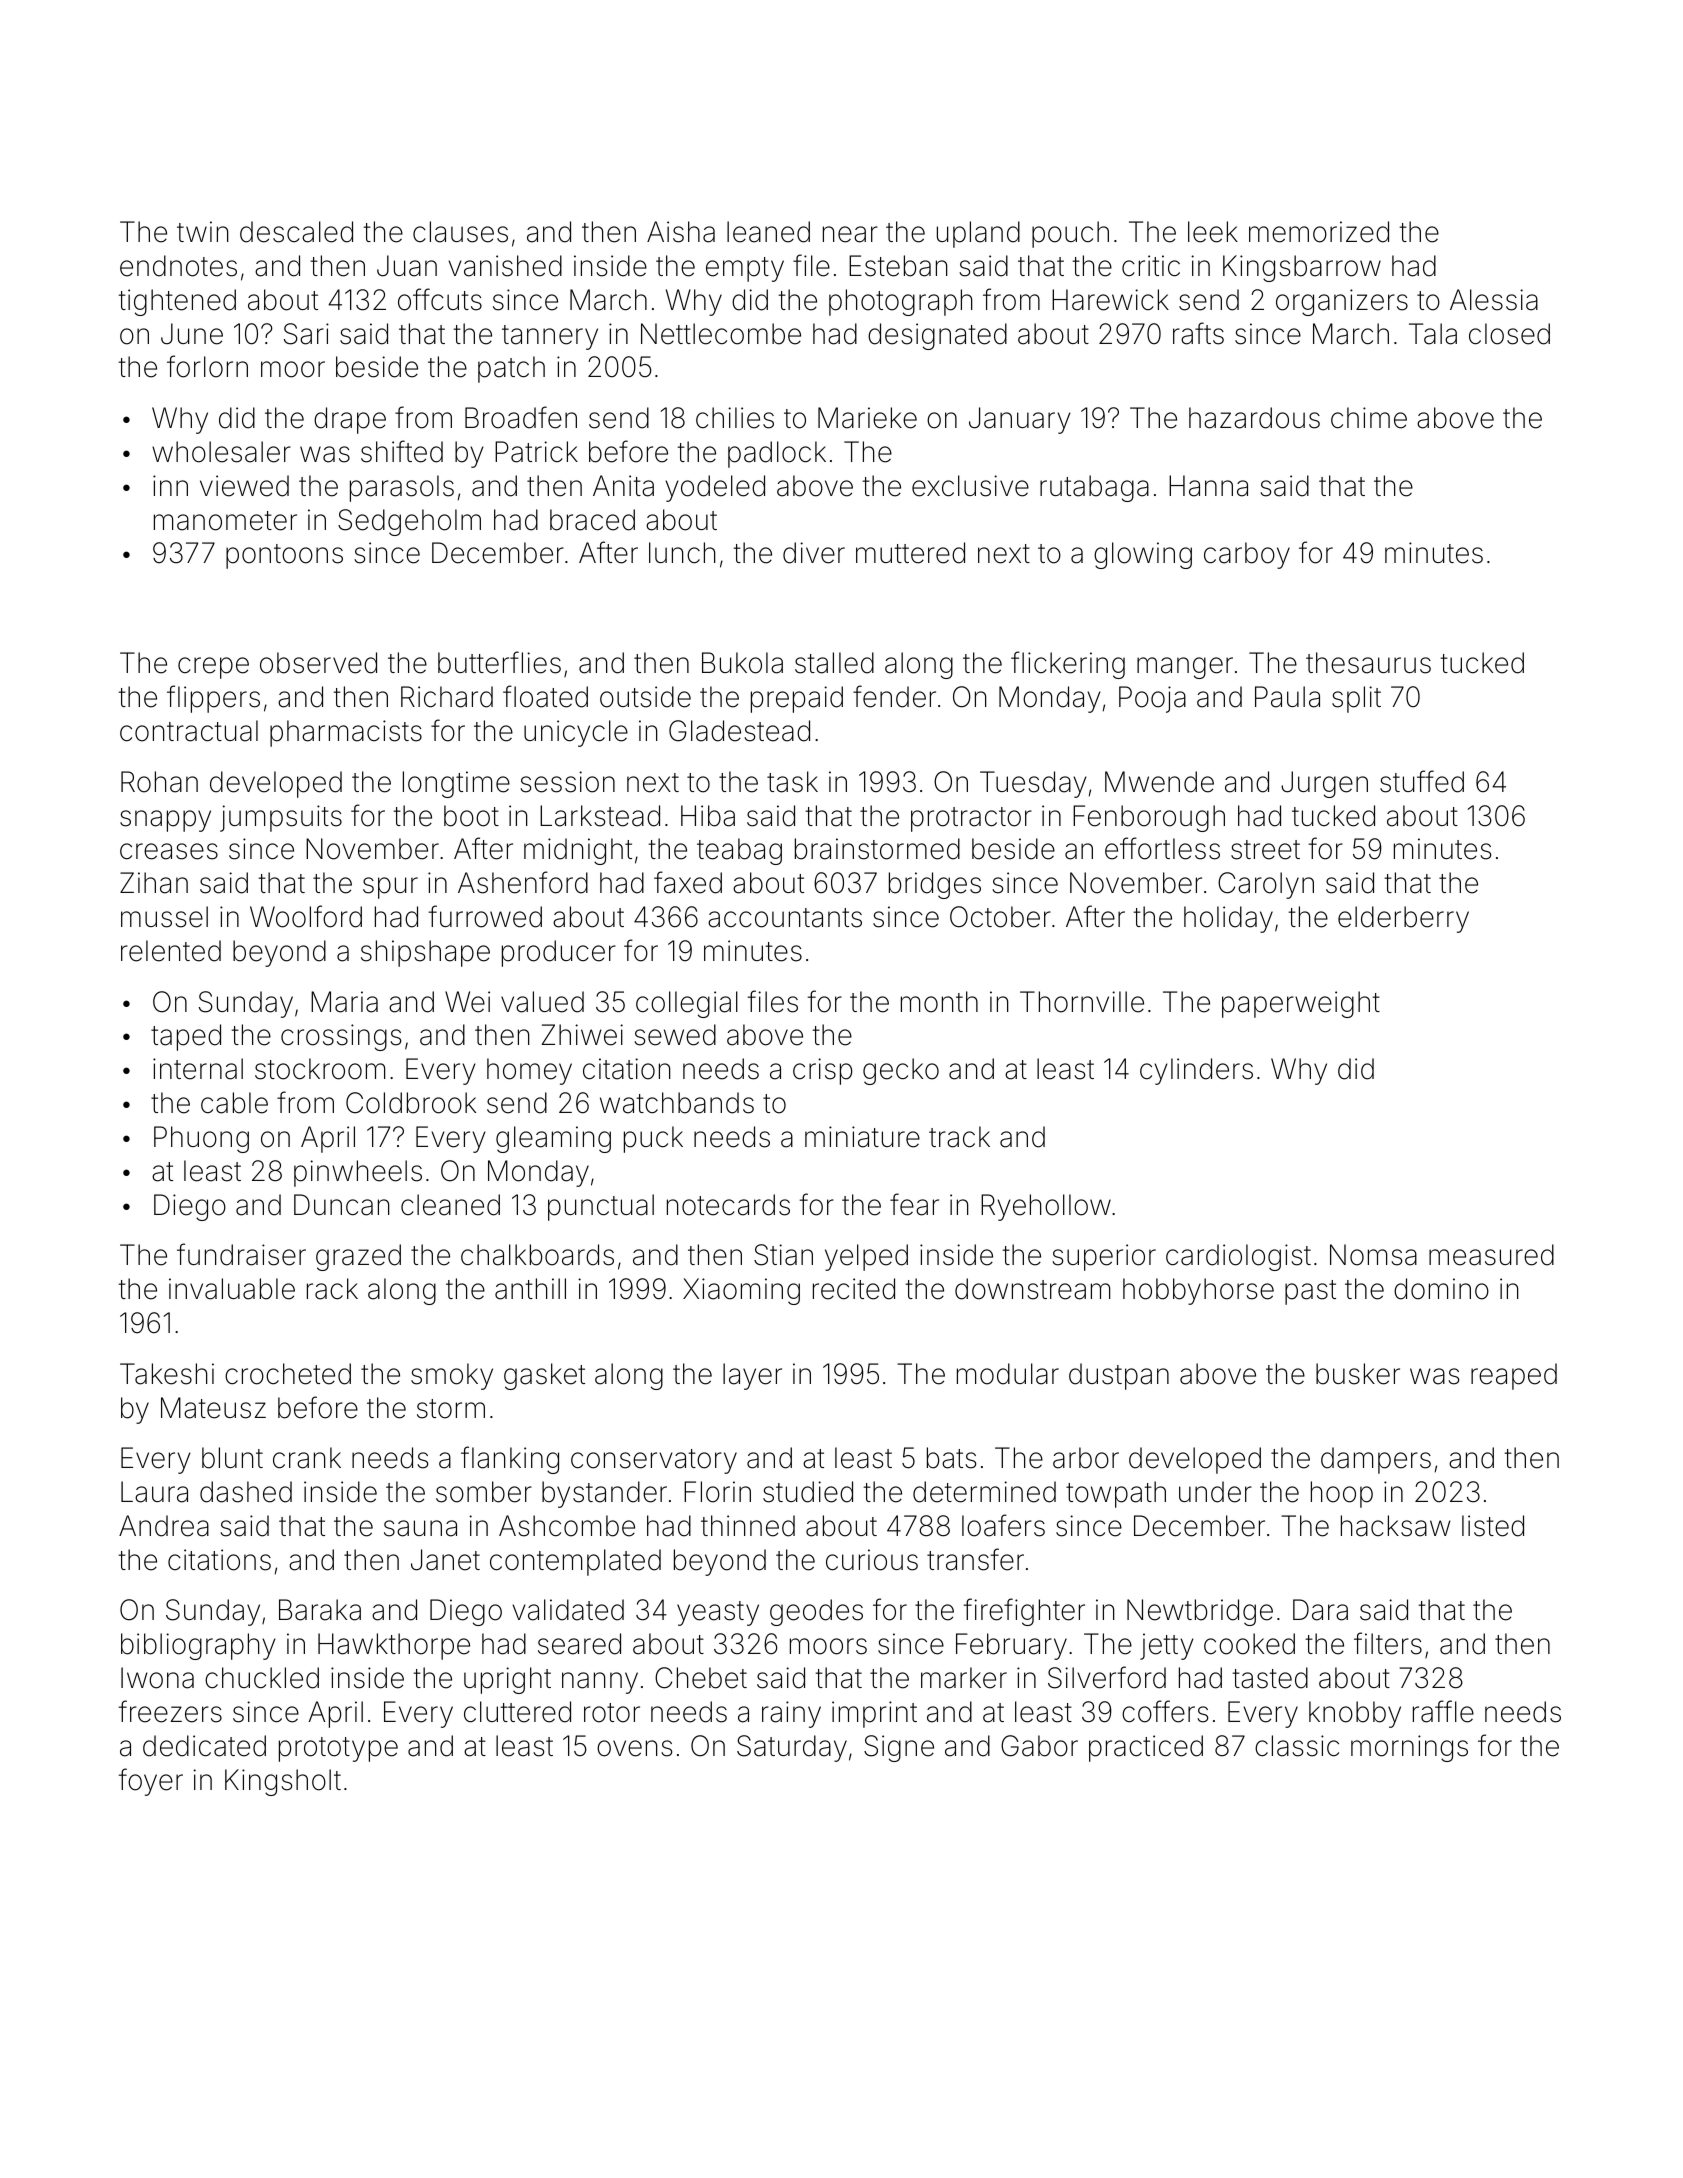  I want to click on muttered, so click(910, 553).
